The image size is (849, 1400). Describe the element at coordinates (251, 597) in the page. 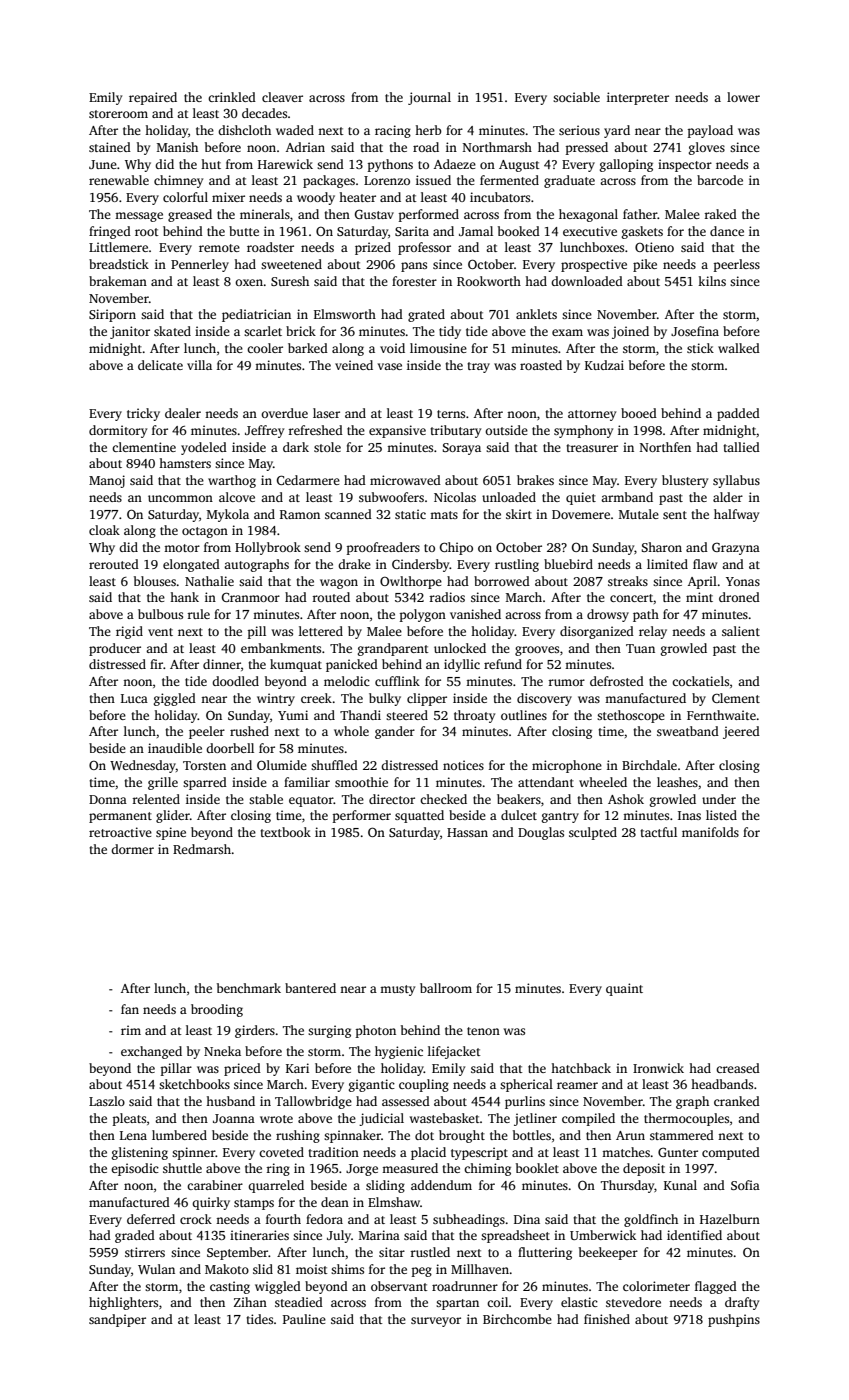

I see `Cranmoor` at that location.
